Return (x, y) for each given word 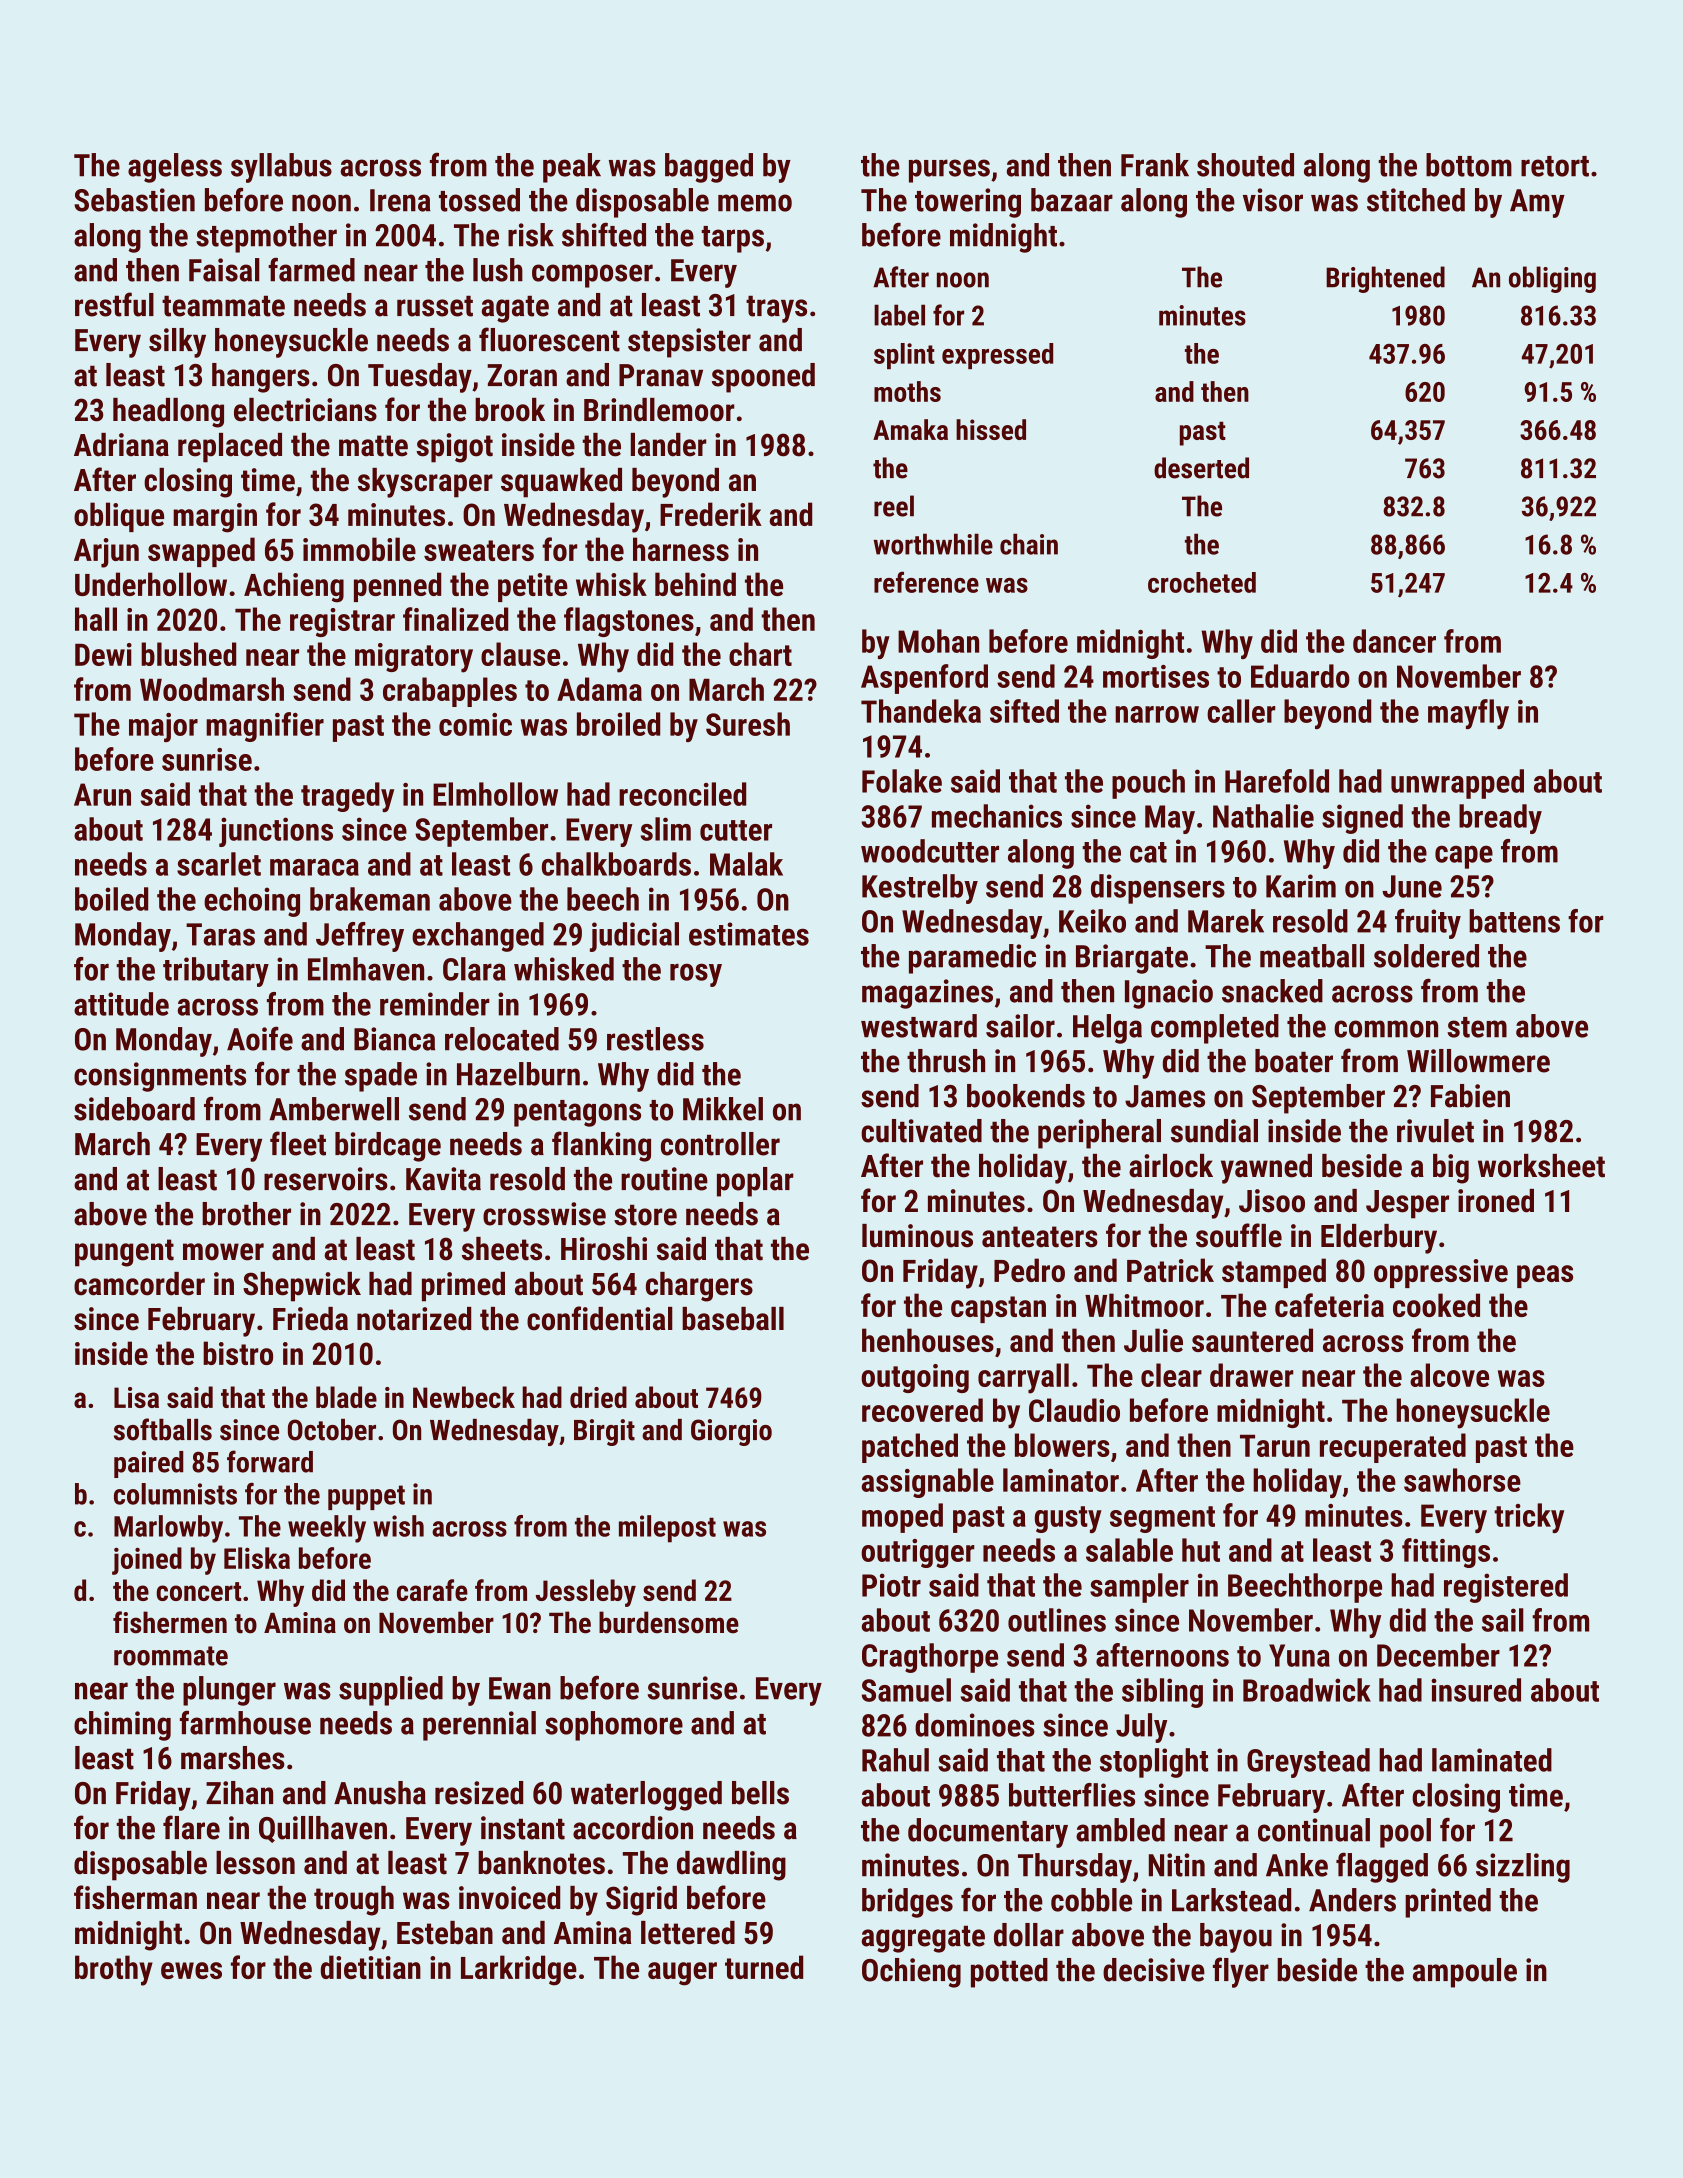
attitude (121, 1004)
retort (1555, 166)
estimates (749, 934)
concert (198, 1591)
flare (191, 1827)
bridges (907, 1903)
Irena (400, 200)
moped (902, 1518)
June (1412, 886)
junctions (276, 832)
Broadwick (1307, 1690)
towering (968, 203)
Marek (1226, 921)
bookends (1026, 1096)
